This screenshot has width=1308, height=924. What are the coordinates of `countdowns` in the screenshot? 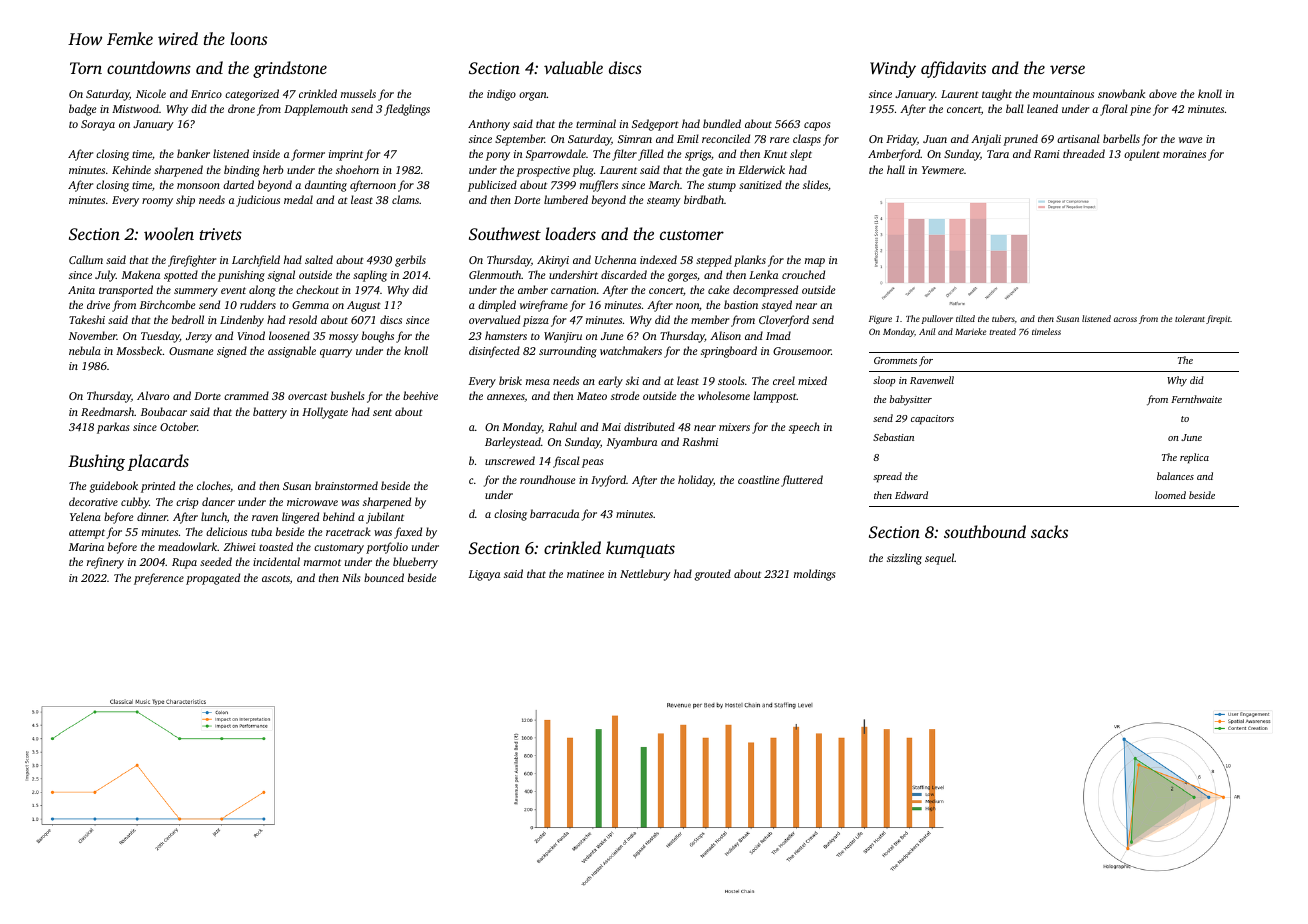 It's located at (149, 67).
